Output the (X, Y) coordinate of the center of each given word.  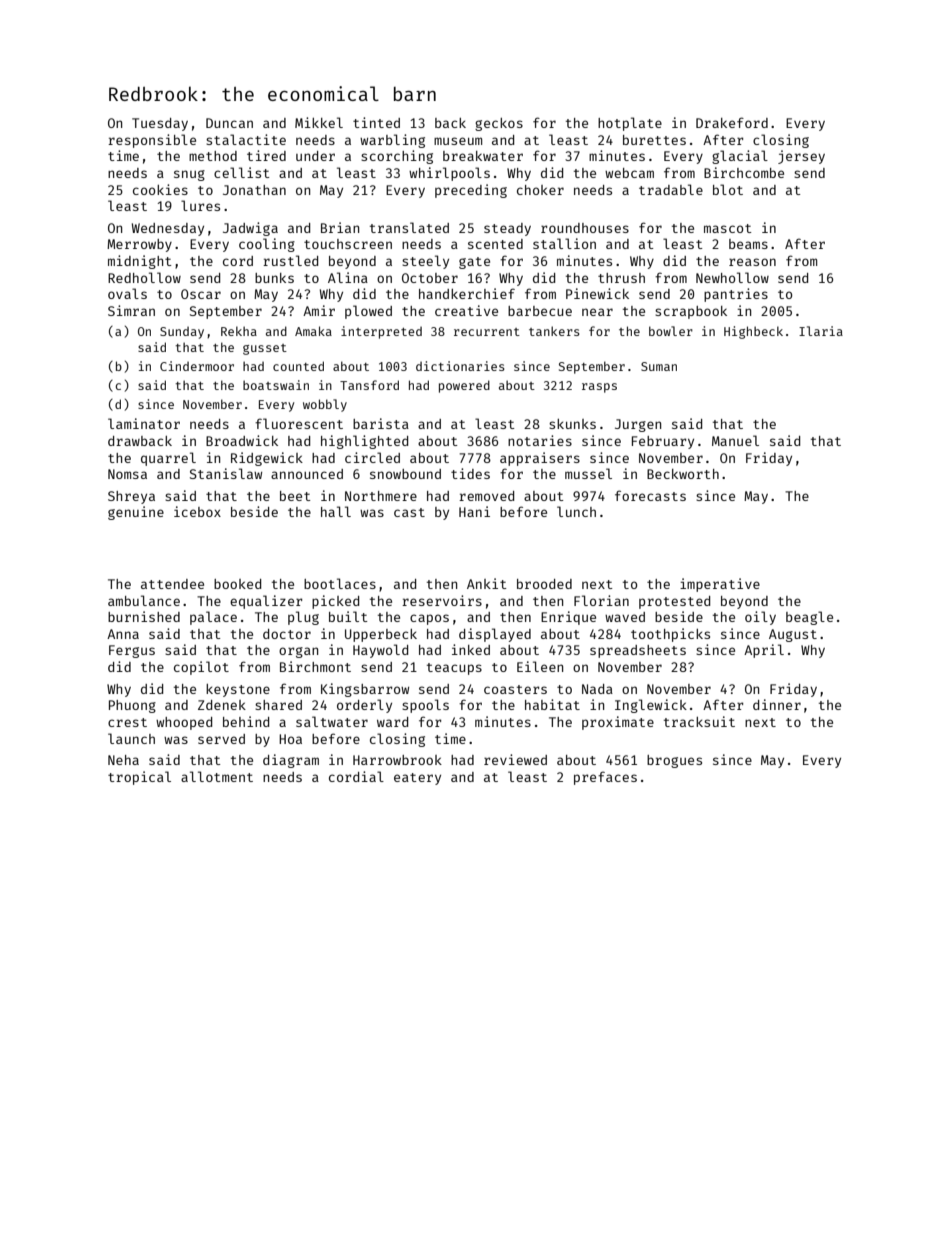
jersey (801, 157)
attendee (172, 584)
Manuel (735, 440)
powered (464, 386)
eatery (417, 779)
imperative (720, 585)
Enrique (568, 618)
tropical (139, 778)
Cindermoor (197, 366)
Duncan (229, 123)
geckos (499, 124)
